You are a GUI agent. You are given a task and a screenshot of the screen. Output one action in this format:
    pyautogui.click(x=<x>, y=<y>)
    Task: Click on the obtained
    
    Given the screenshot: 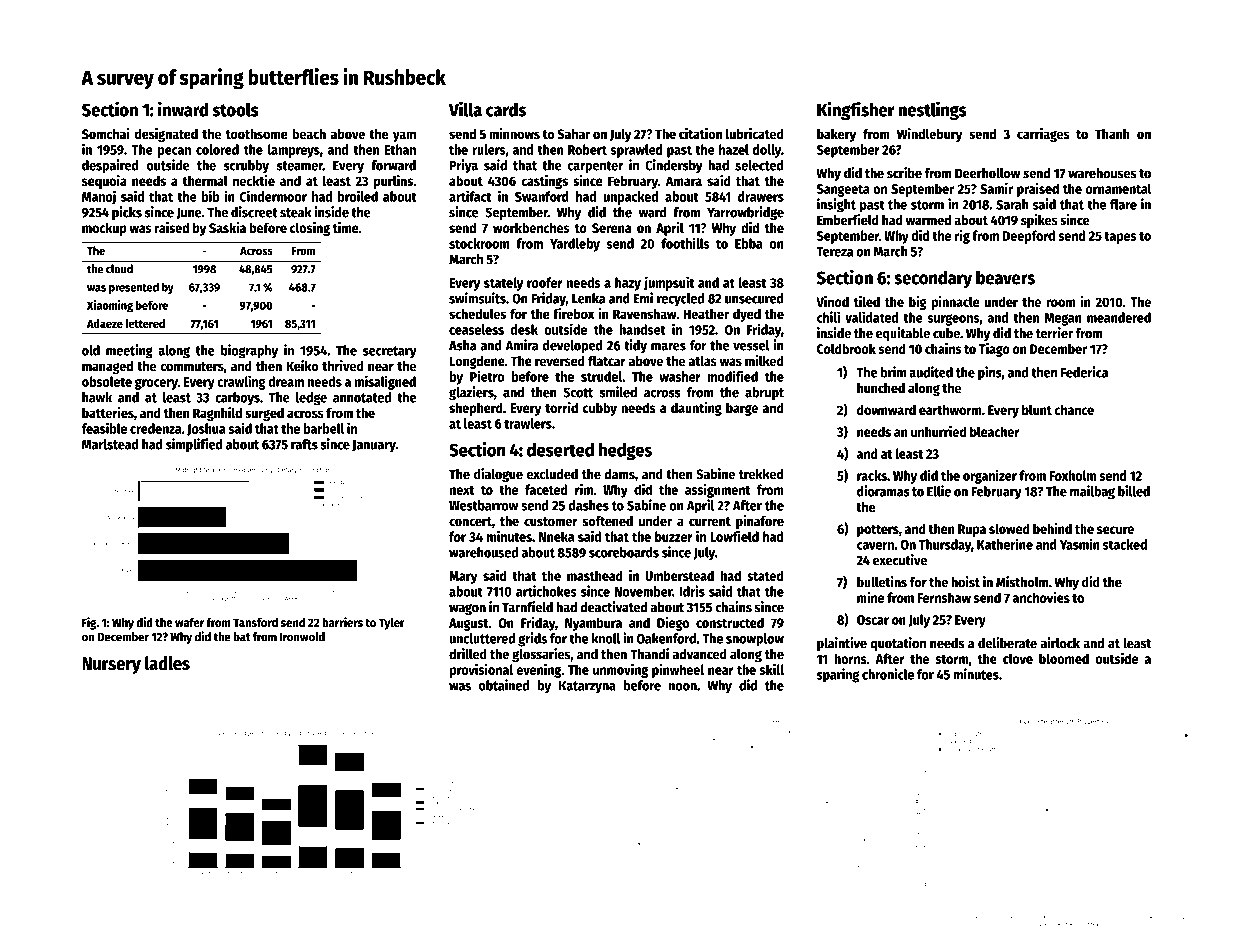 What is the action you would take?
    pyautogui.click(x=504, y=685)
